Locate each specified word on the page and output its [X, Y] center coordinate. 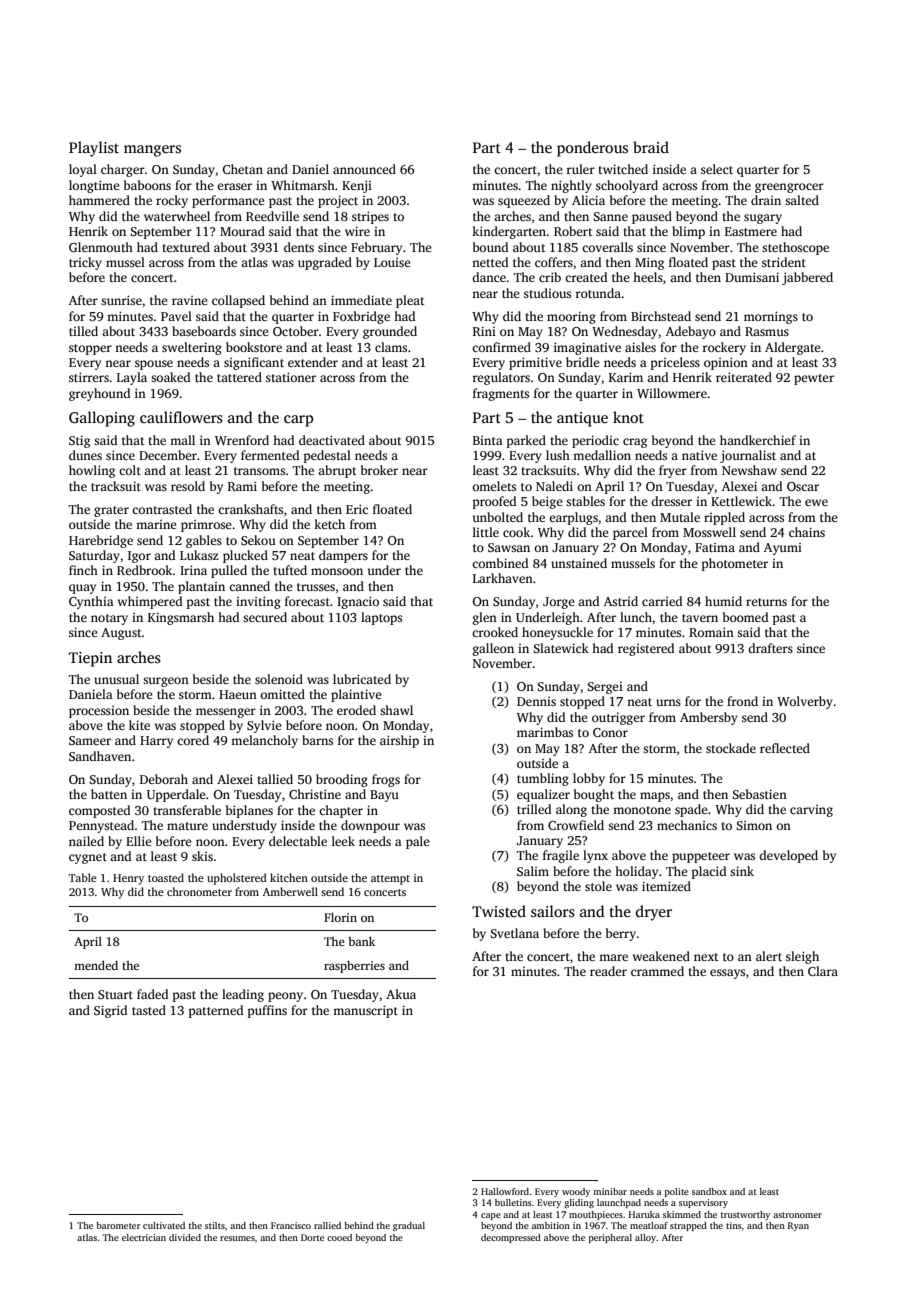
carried [662, 601]
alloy [645, 1238]
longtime [94, 186]
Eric [357, 509]
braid [651, 147]
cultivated [164, 1225]
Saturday [94, 556]
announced [364, 169]
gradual [409, 1226]
